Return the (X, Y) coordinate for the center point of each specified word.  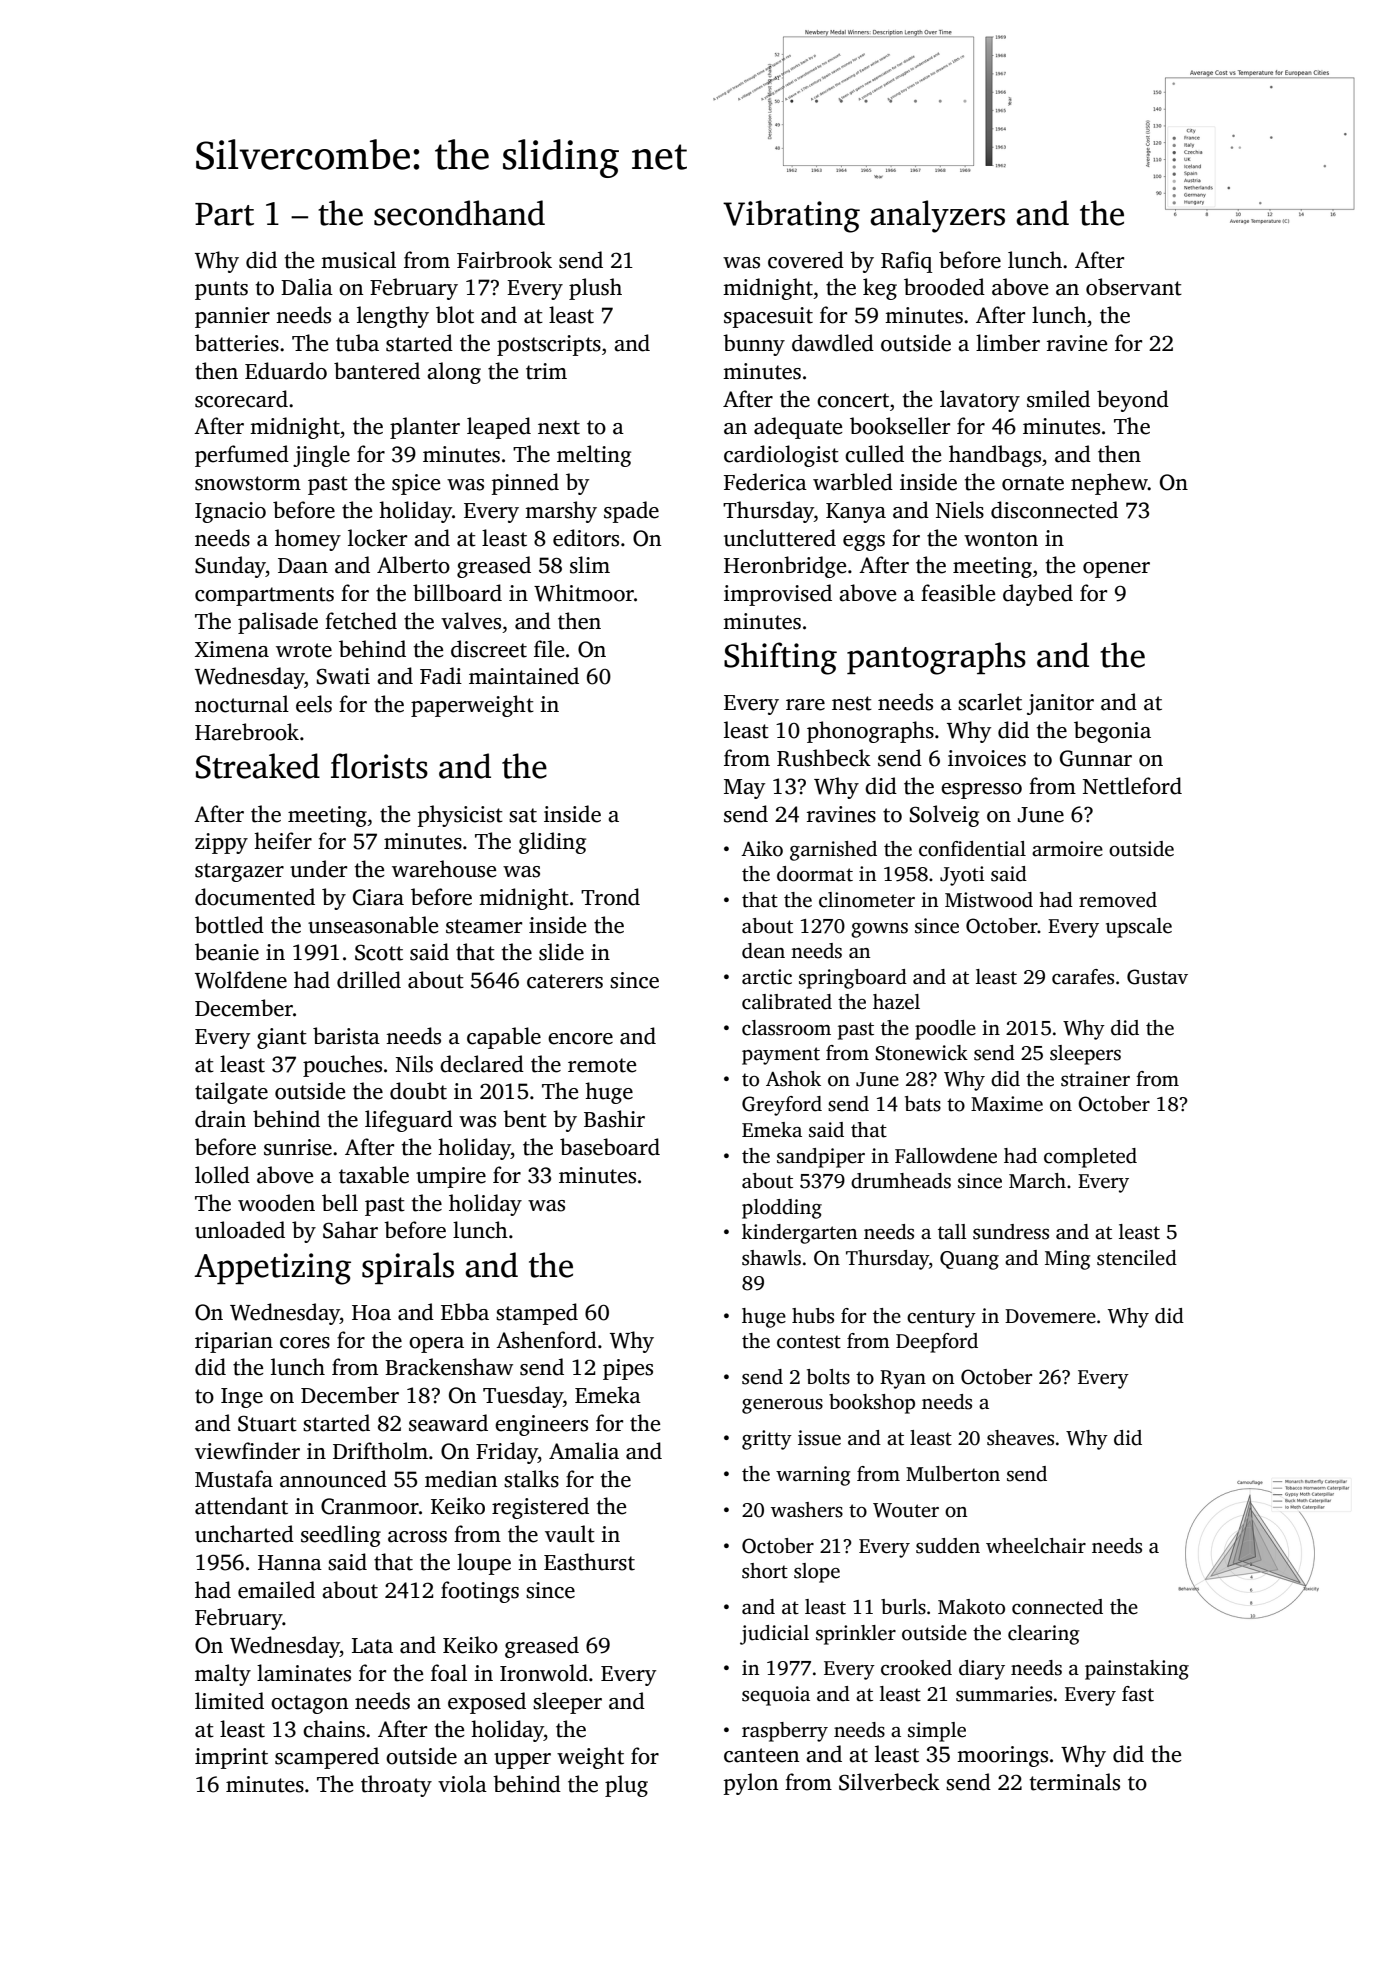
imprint (231, 1758)
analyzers (937, 216)
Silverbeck (889, 1782)
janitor (1060, 704)
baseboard (610, 1147)
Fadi (441, 676)
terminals (1074, 1782)
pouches (342, 1066)
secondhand (459, 213)
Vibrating (791, 216)
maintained (524, 676)
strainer (1095, 1079)
